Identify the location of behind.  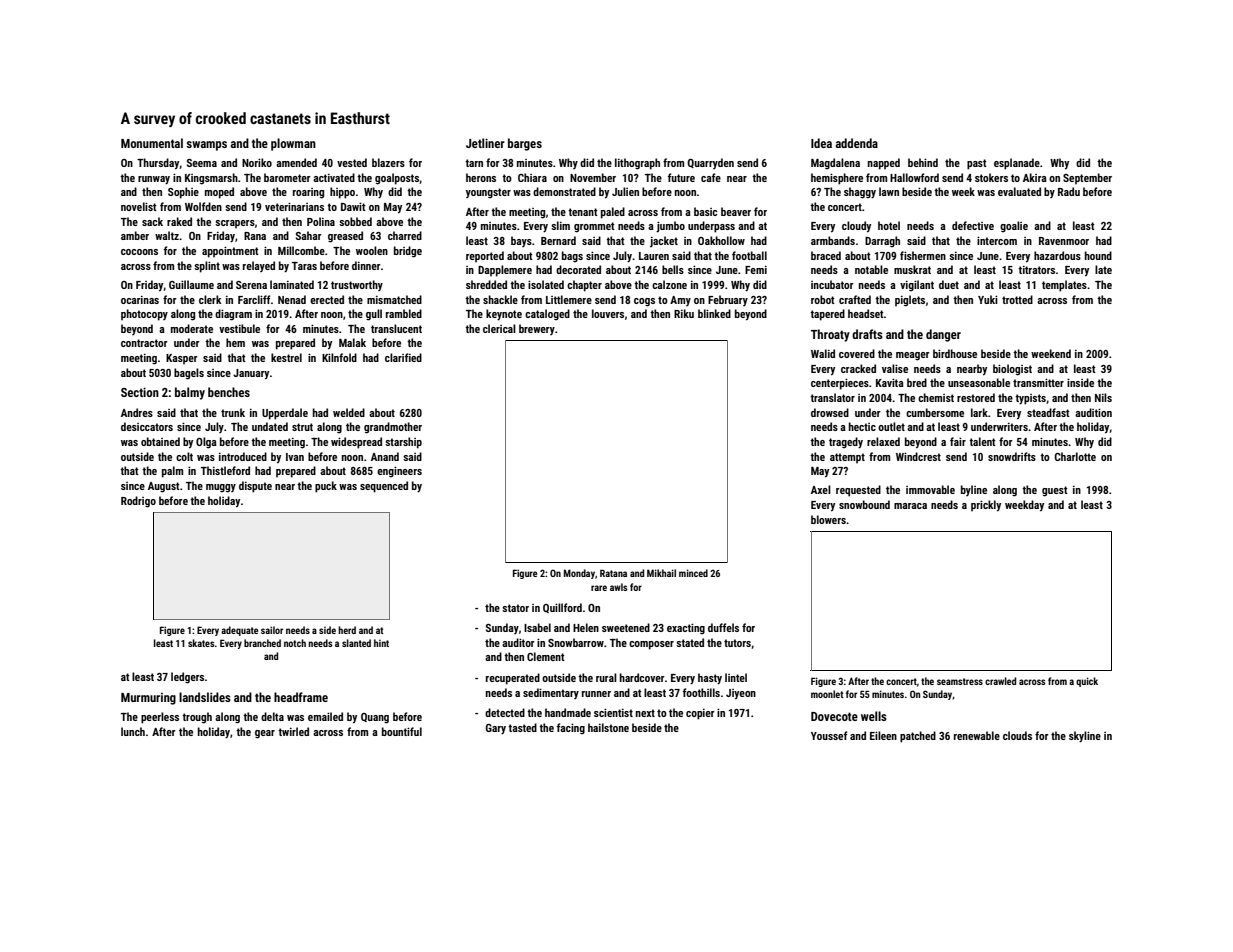
(923, 162).
